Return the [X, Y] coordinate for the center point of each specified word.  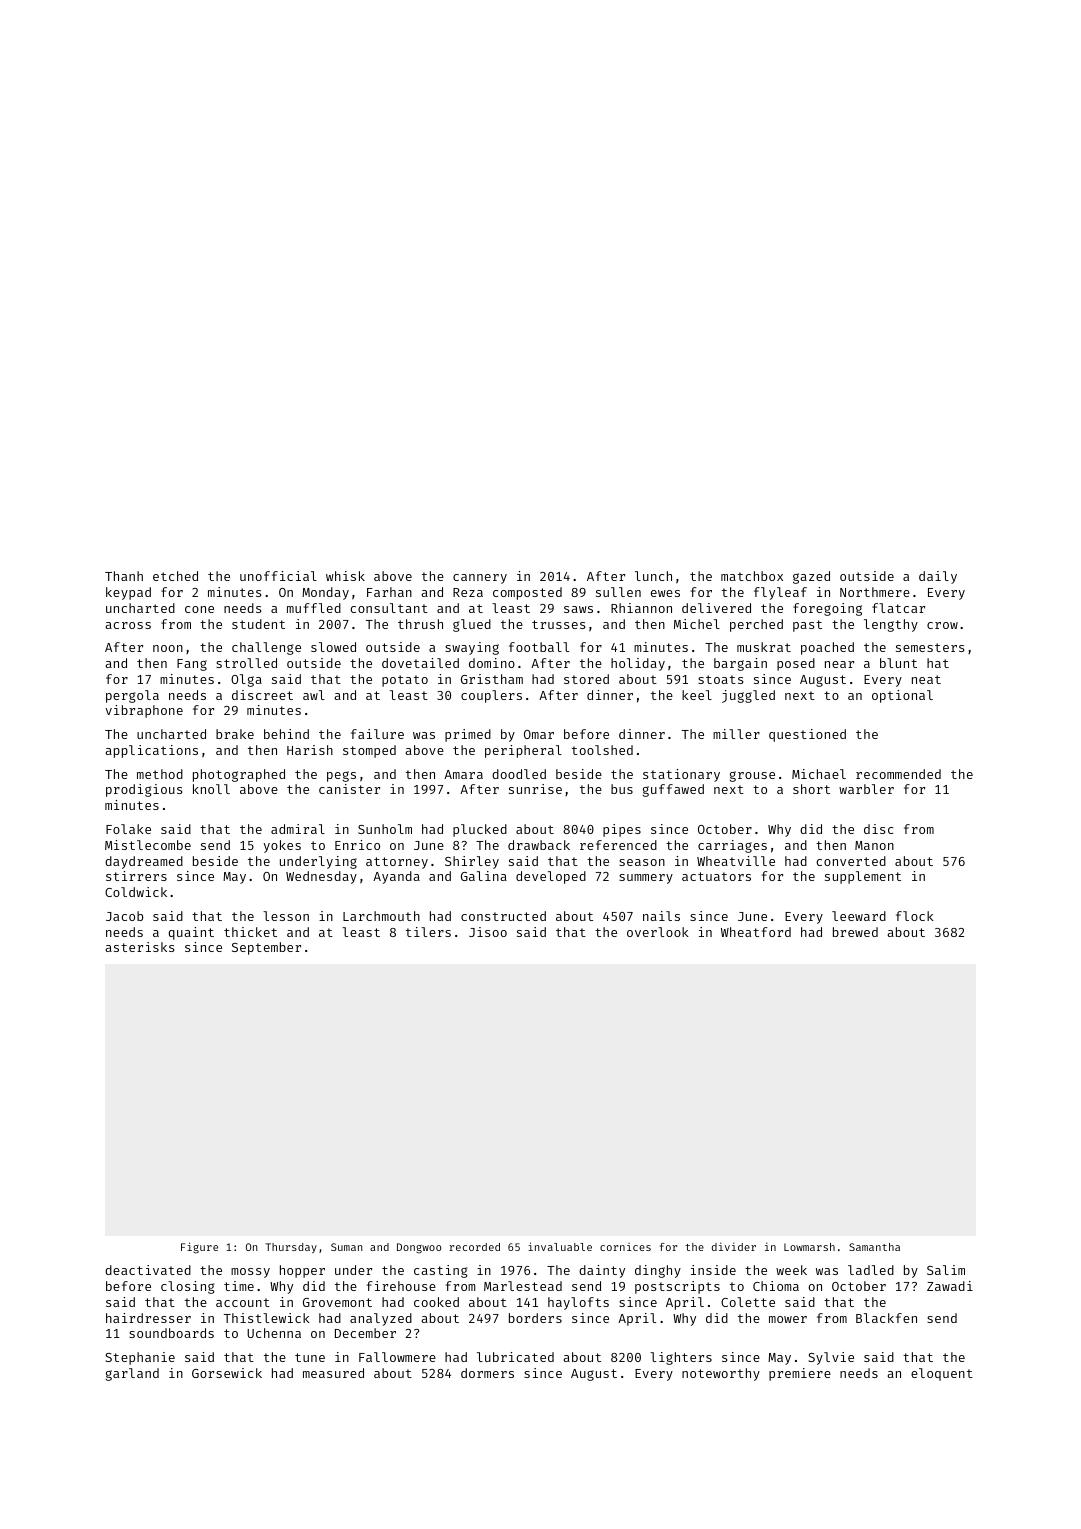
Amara [463, 774]
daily [938, 577]
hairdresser [148, 1318]
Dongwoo [419, 1248]
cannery [480, 579]
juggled [748, 696]
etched [175, 576]
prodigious [144, 790]
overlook [658, 932]
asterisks [139, 947]
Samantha [874, 1247]
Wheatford [756, 932]
